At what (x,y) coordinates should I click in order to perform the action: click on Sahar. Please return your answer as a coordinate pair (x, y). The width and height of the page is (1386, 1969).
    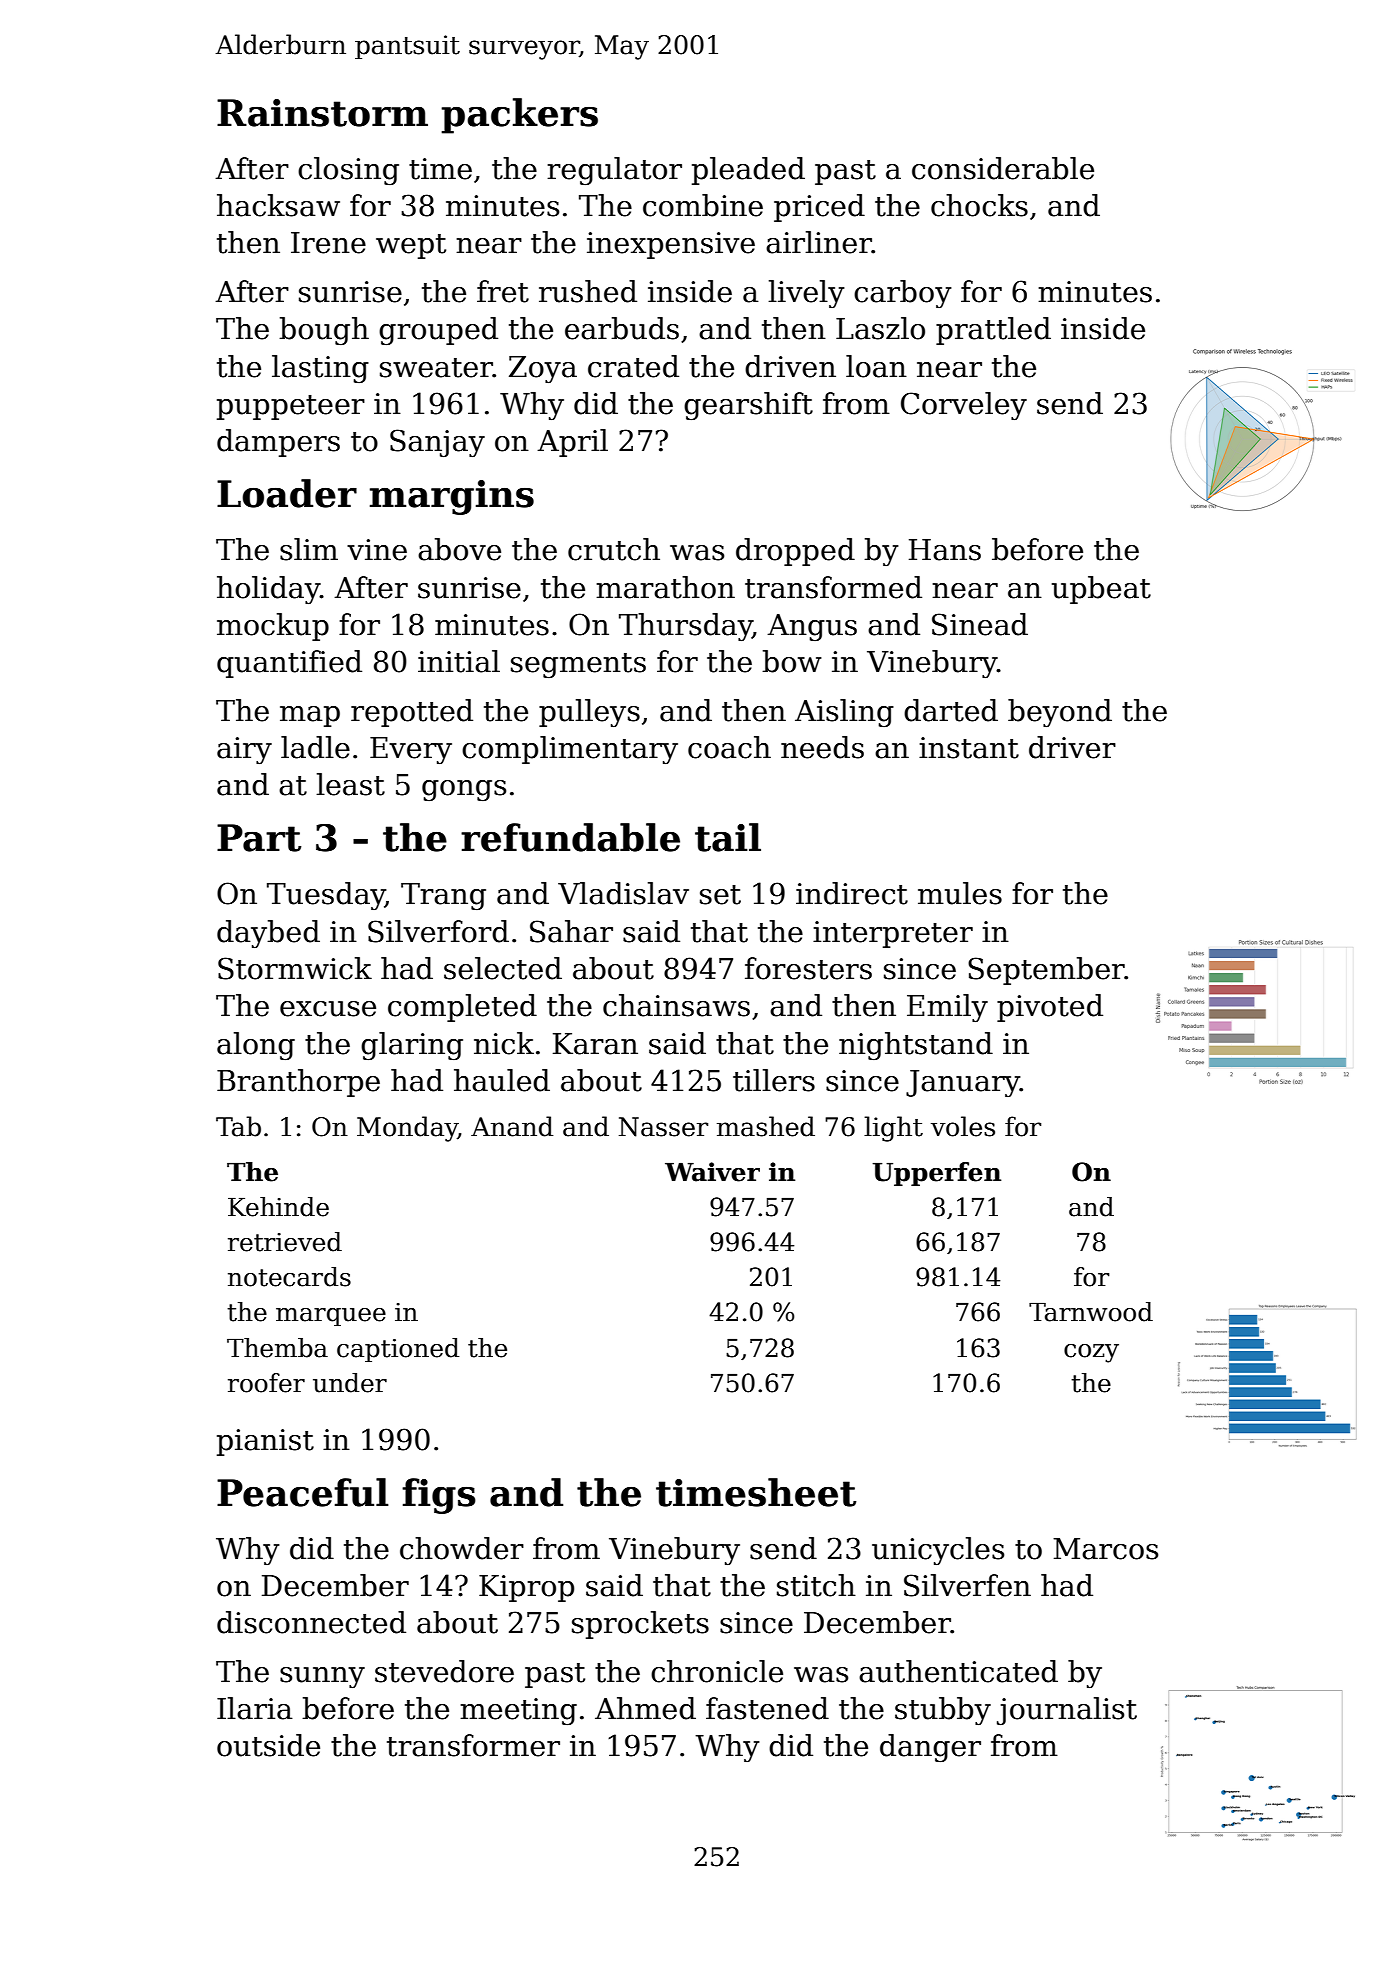
    Looking at the image, I should click on (571, 931).
